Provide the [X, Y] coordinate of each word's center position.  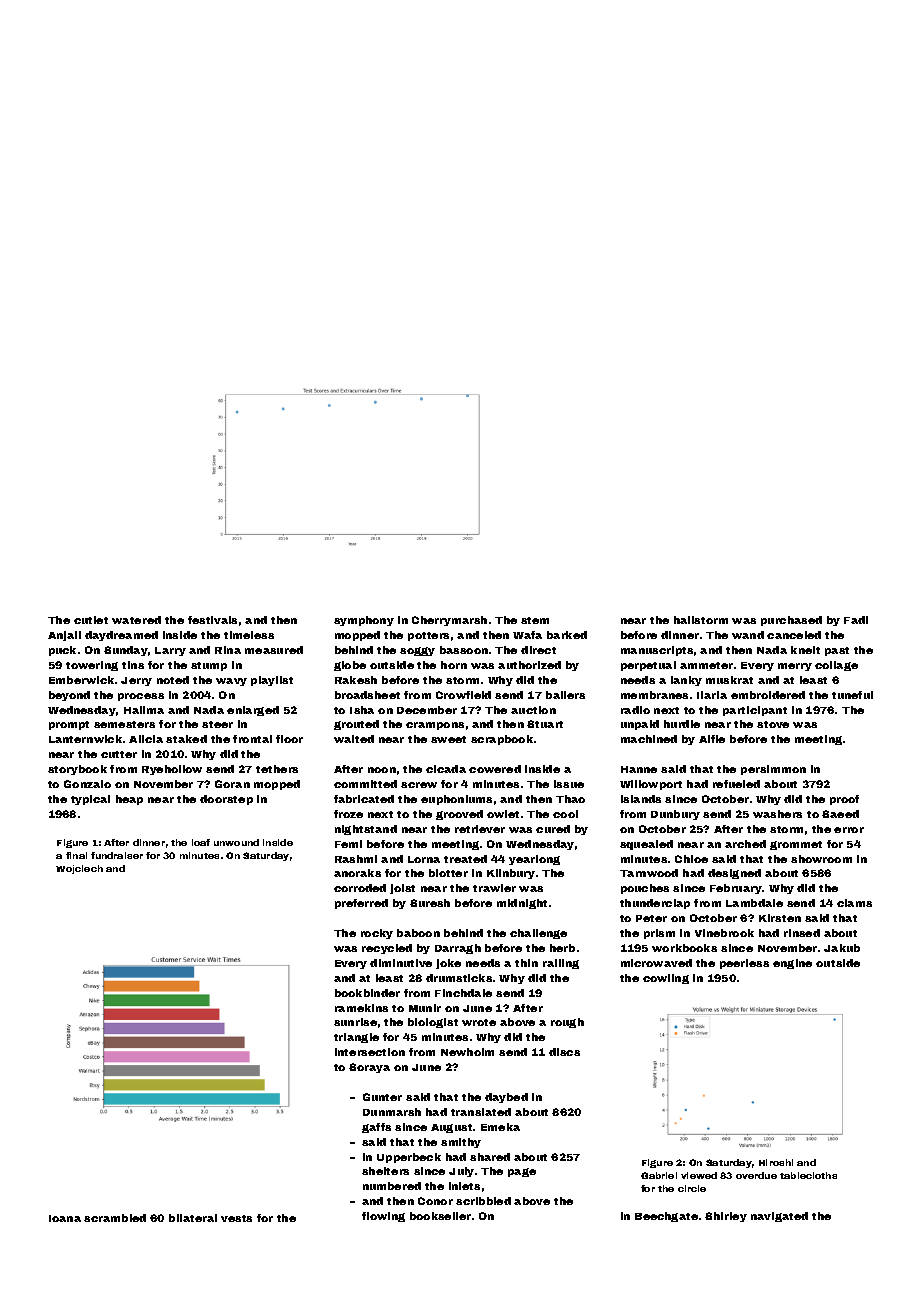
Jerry [136, 681]
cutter [119, 754]
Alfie [712, 739]
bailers [565, 695]
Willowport [651, 785]
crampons [435, 726]
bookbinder [367, 993]
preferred [361, 904]
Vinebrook [724, 933]
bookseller [440, 1216]
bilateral [193, 1218]
